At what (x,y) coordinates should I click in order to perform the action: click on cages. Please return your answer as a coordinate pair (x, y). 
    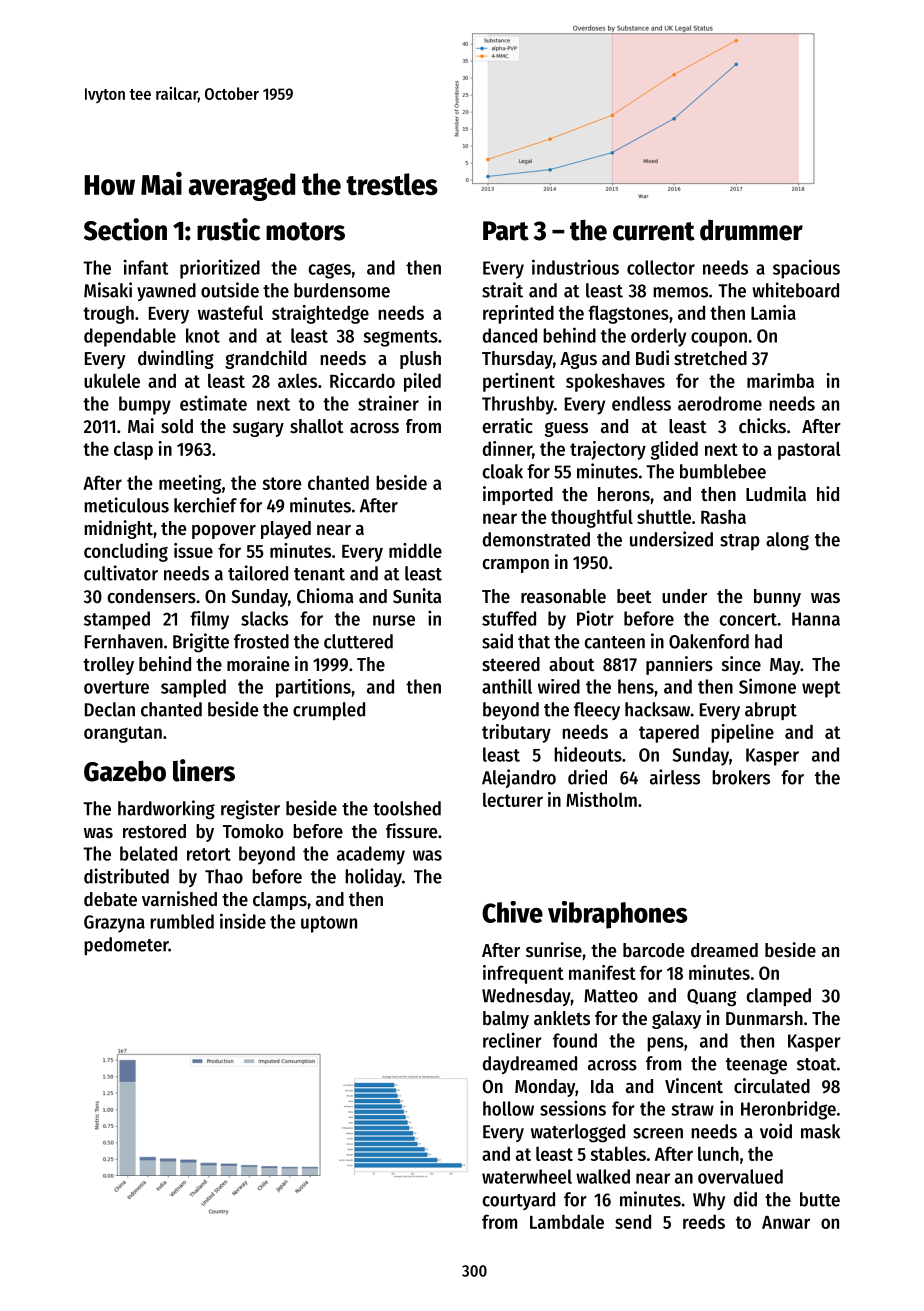
    Looking at the image, I should click on (329, 271).
